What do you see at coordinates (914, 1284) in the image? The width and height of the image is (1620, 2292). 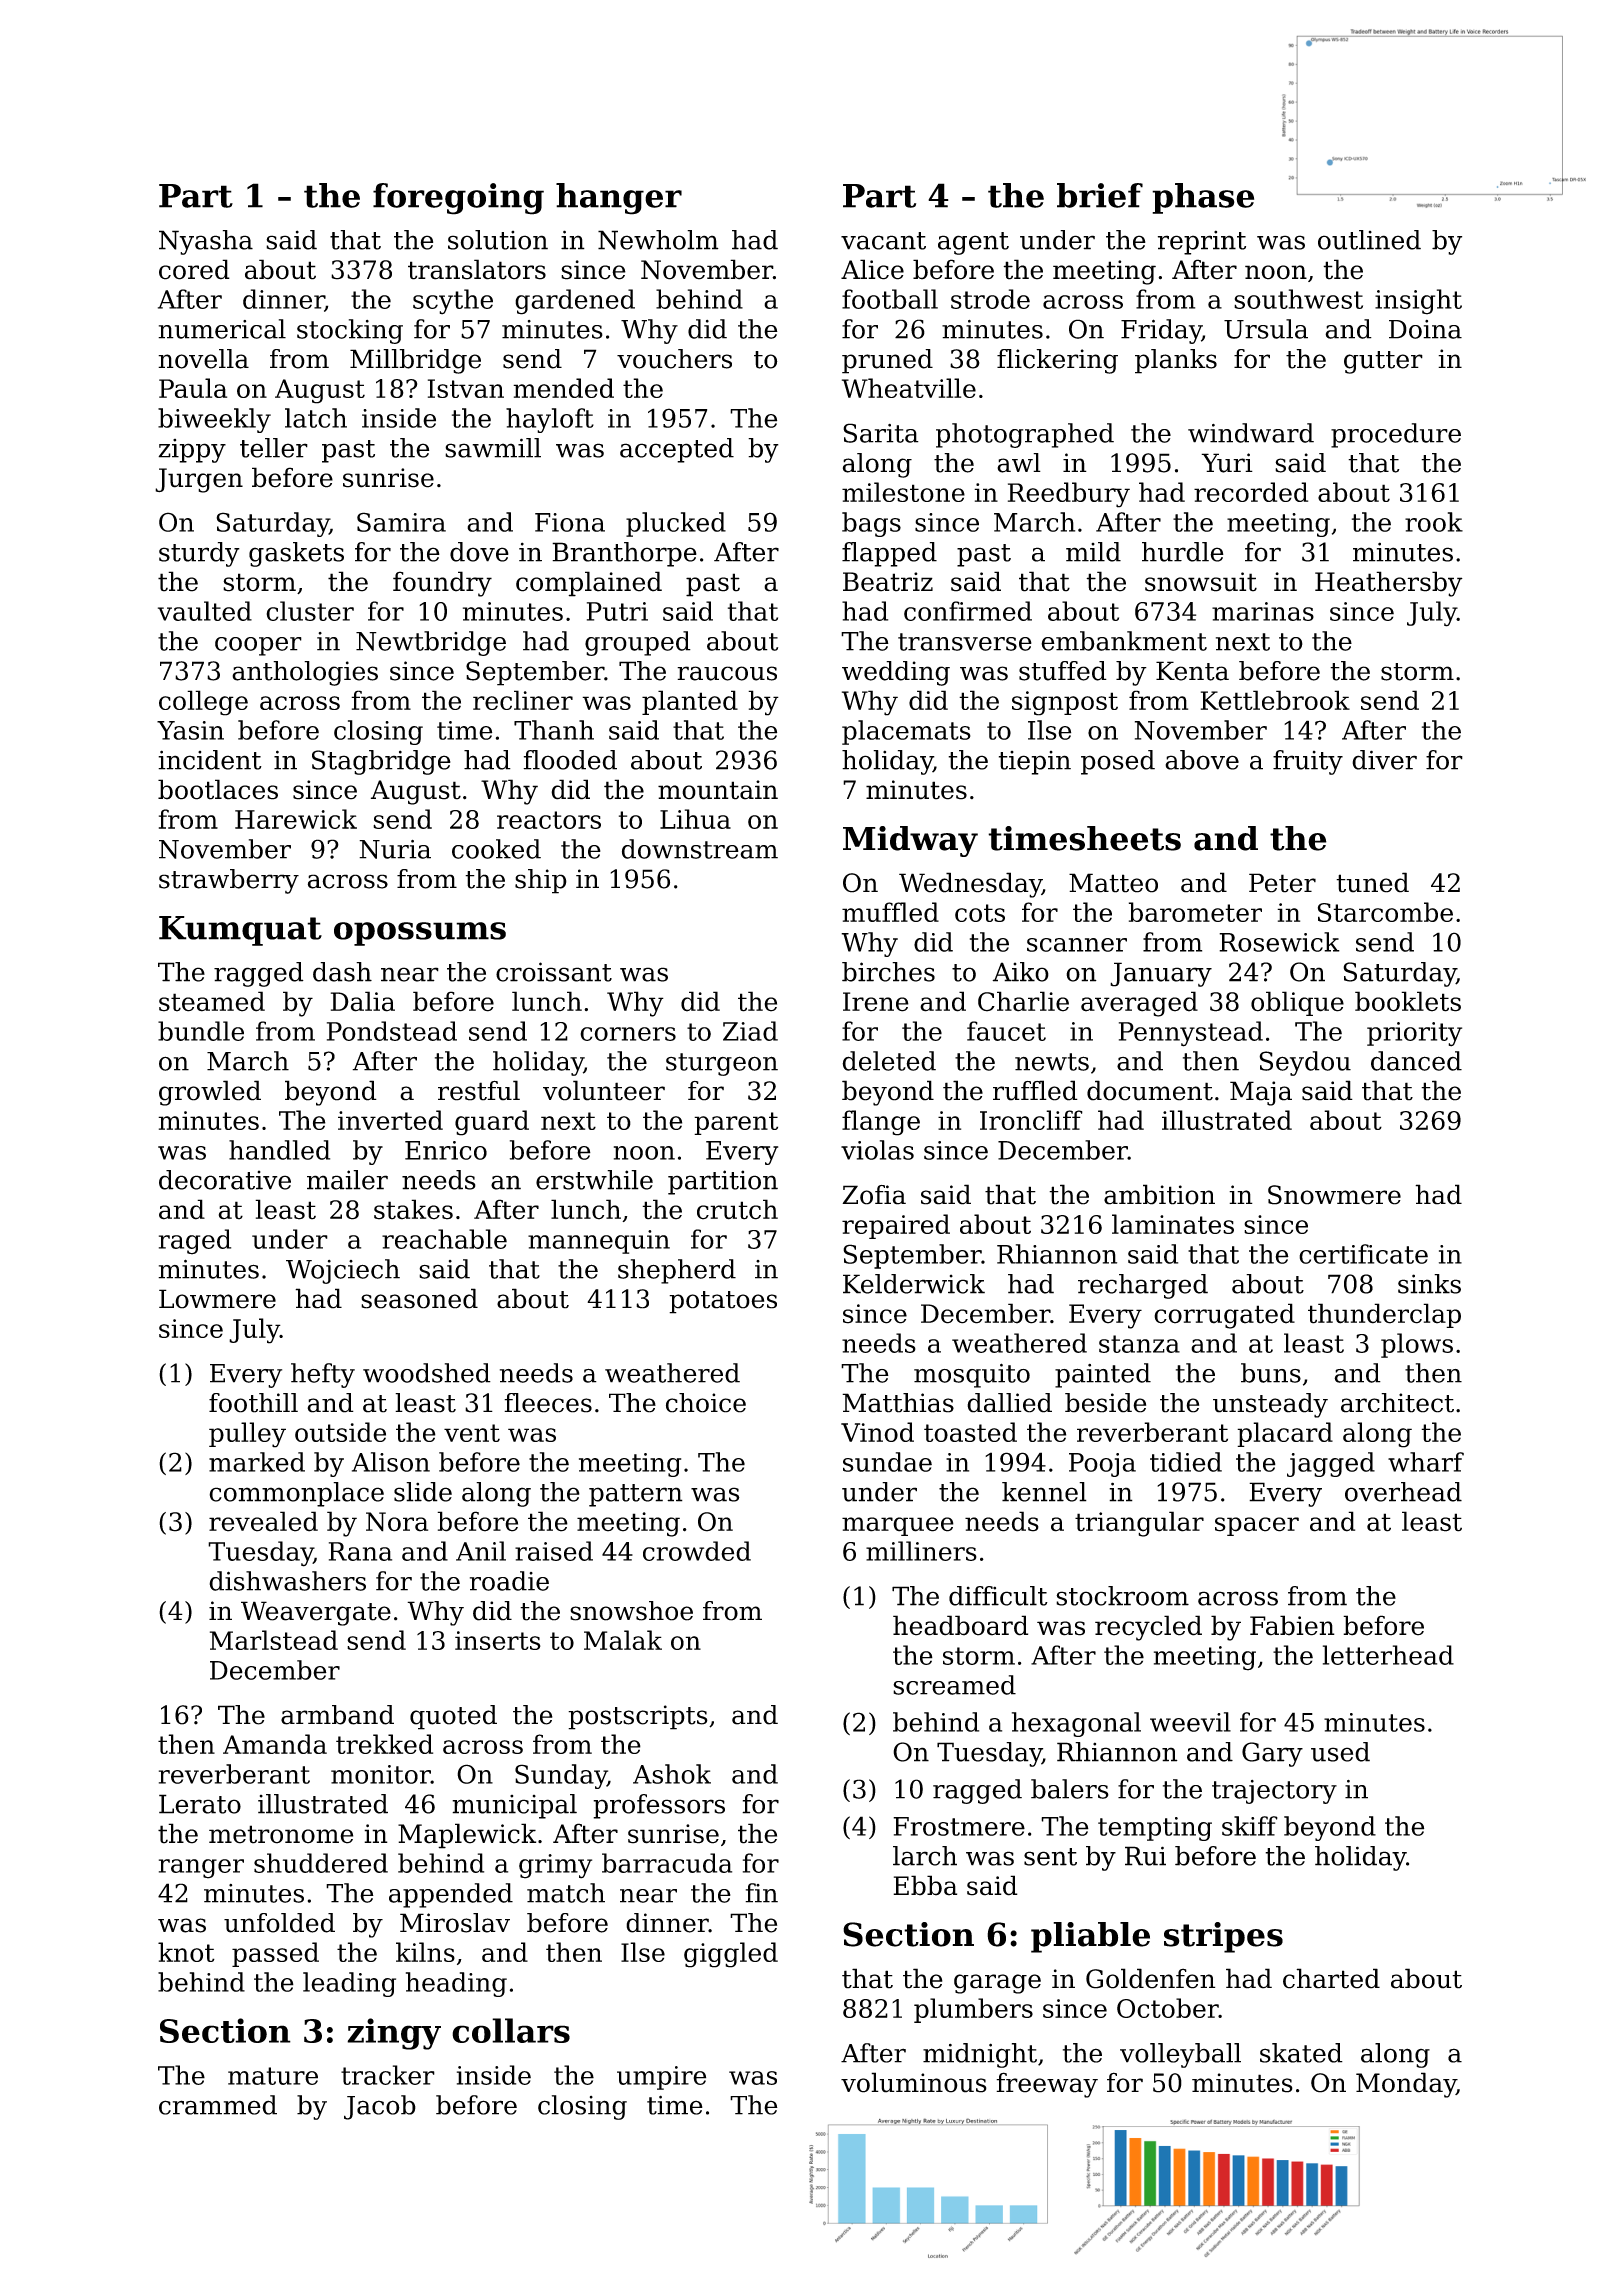 I see `Kelderwick` at bounding box center [914, 1284].
